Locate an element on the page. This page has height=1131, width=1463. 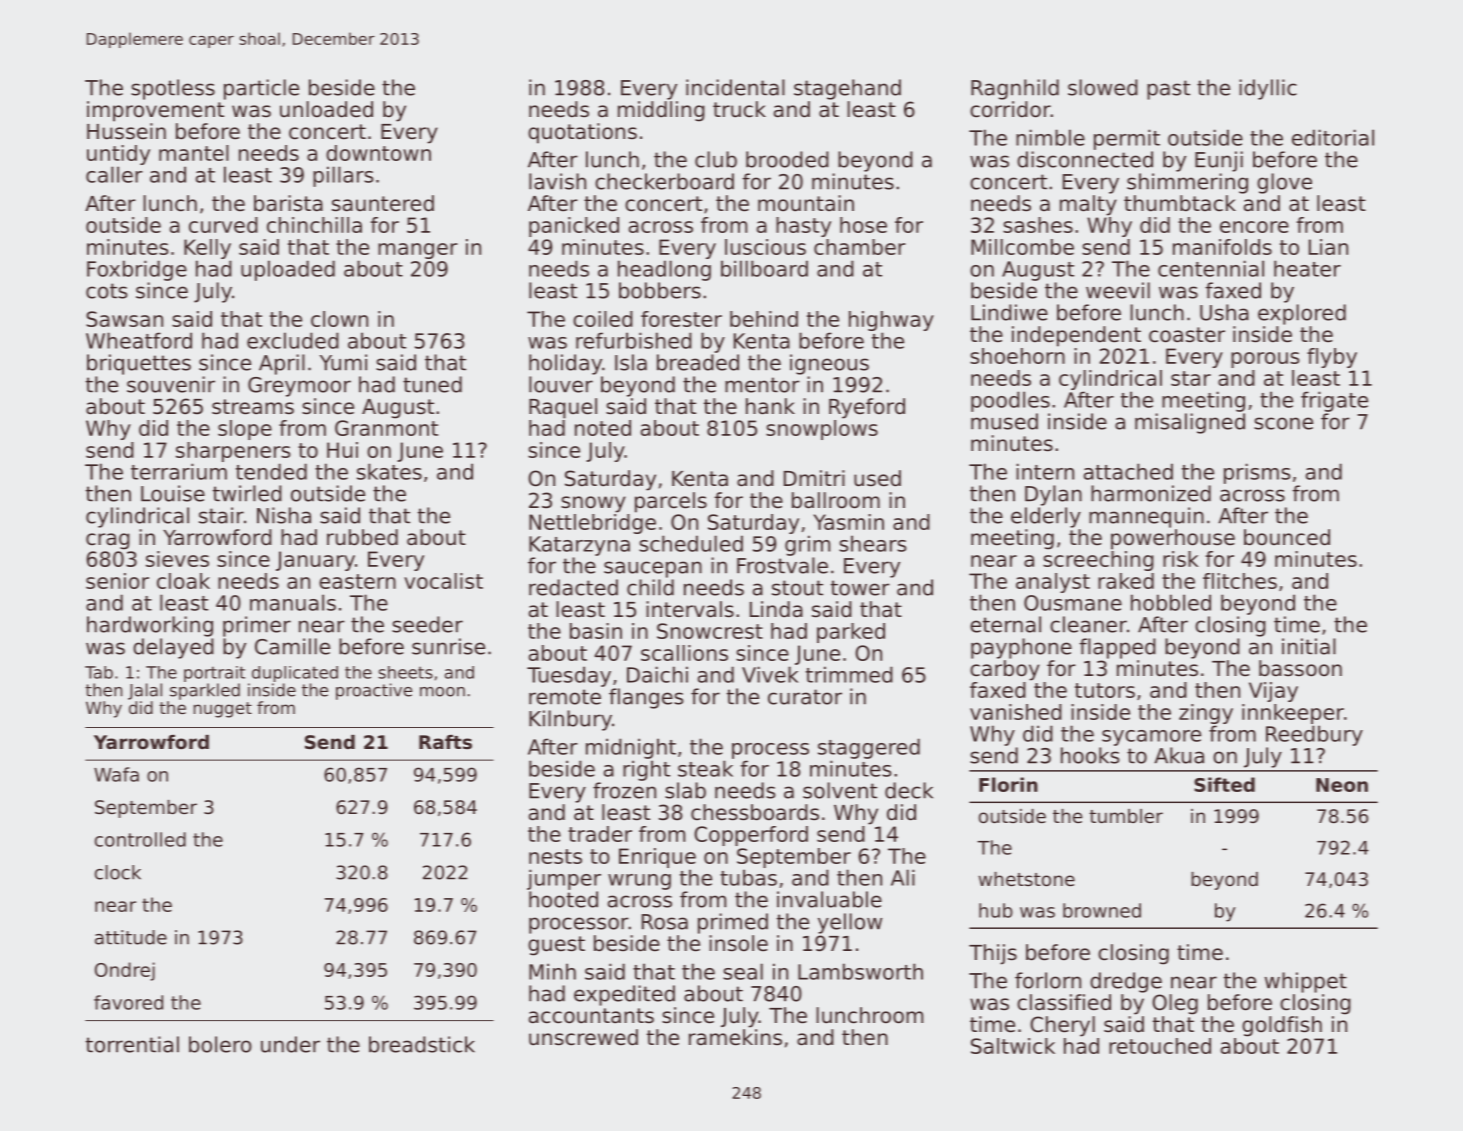
manger is located at coordinates (418, 251).
